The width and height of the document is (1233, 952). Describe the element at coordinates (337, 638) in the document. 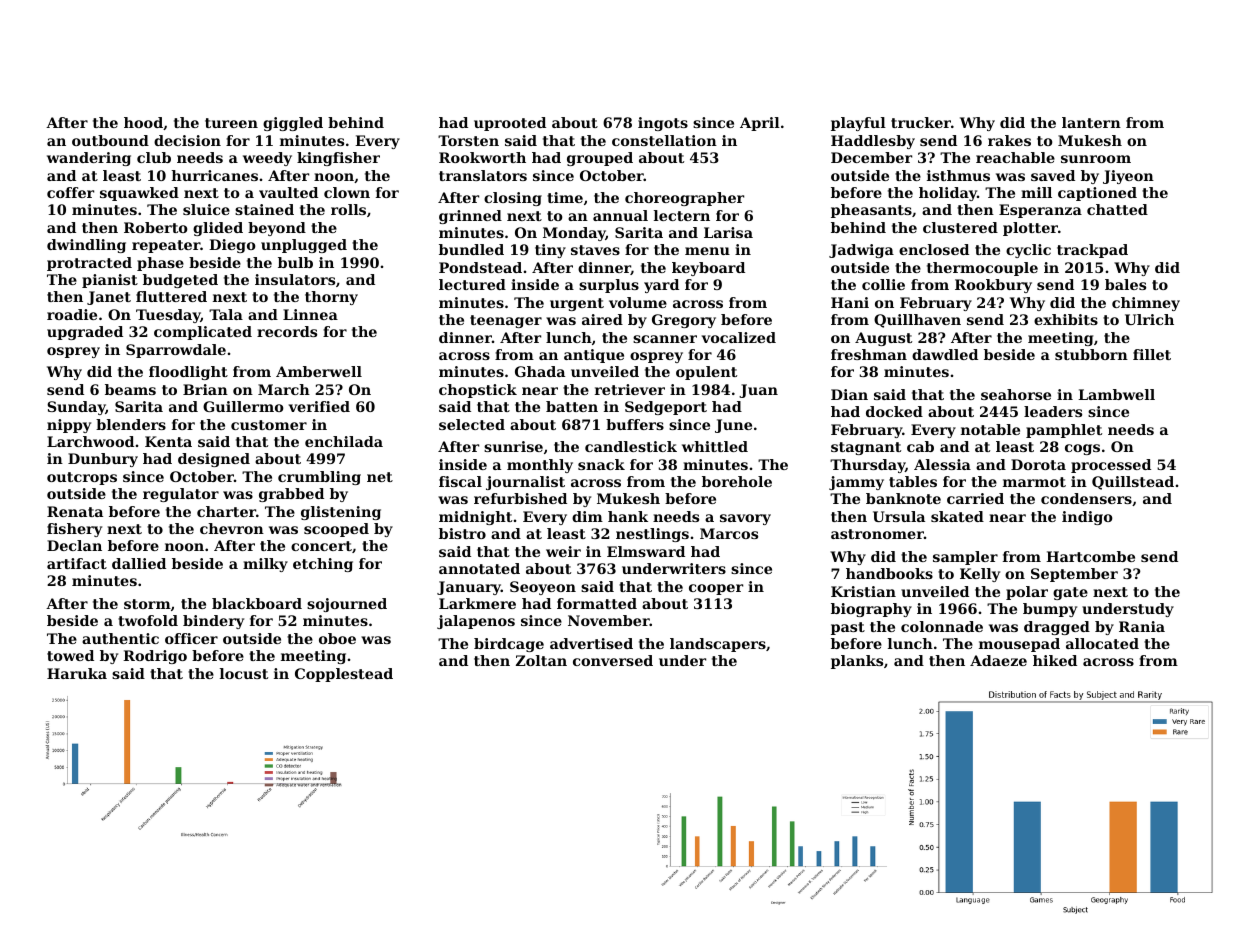

I see `oboe` at that location.
